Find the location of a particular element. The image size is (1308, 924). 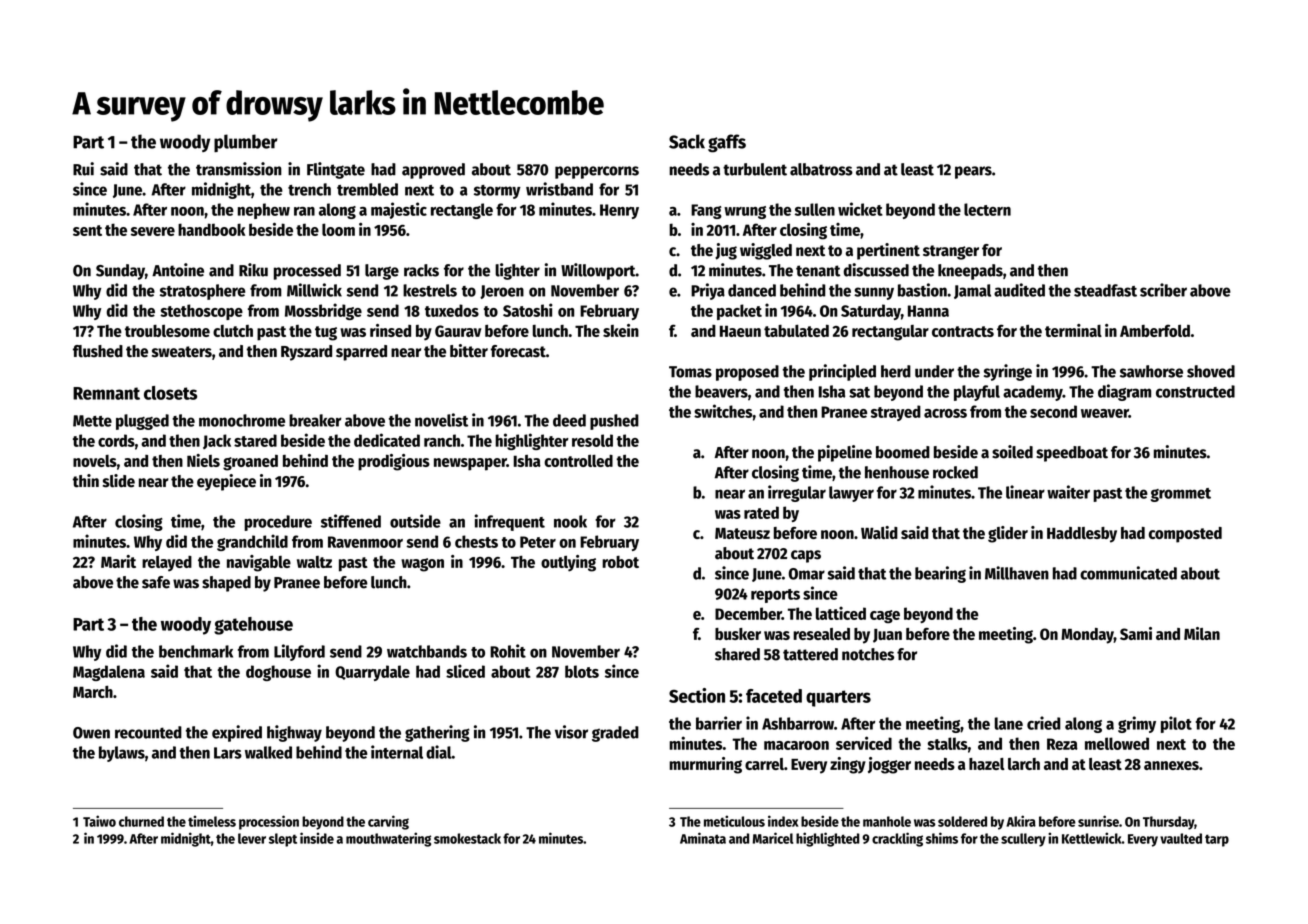

outlying is located at coordinates (568, 563).
